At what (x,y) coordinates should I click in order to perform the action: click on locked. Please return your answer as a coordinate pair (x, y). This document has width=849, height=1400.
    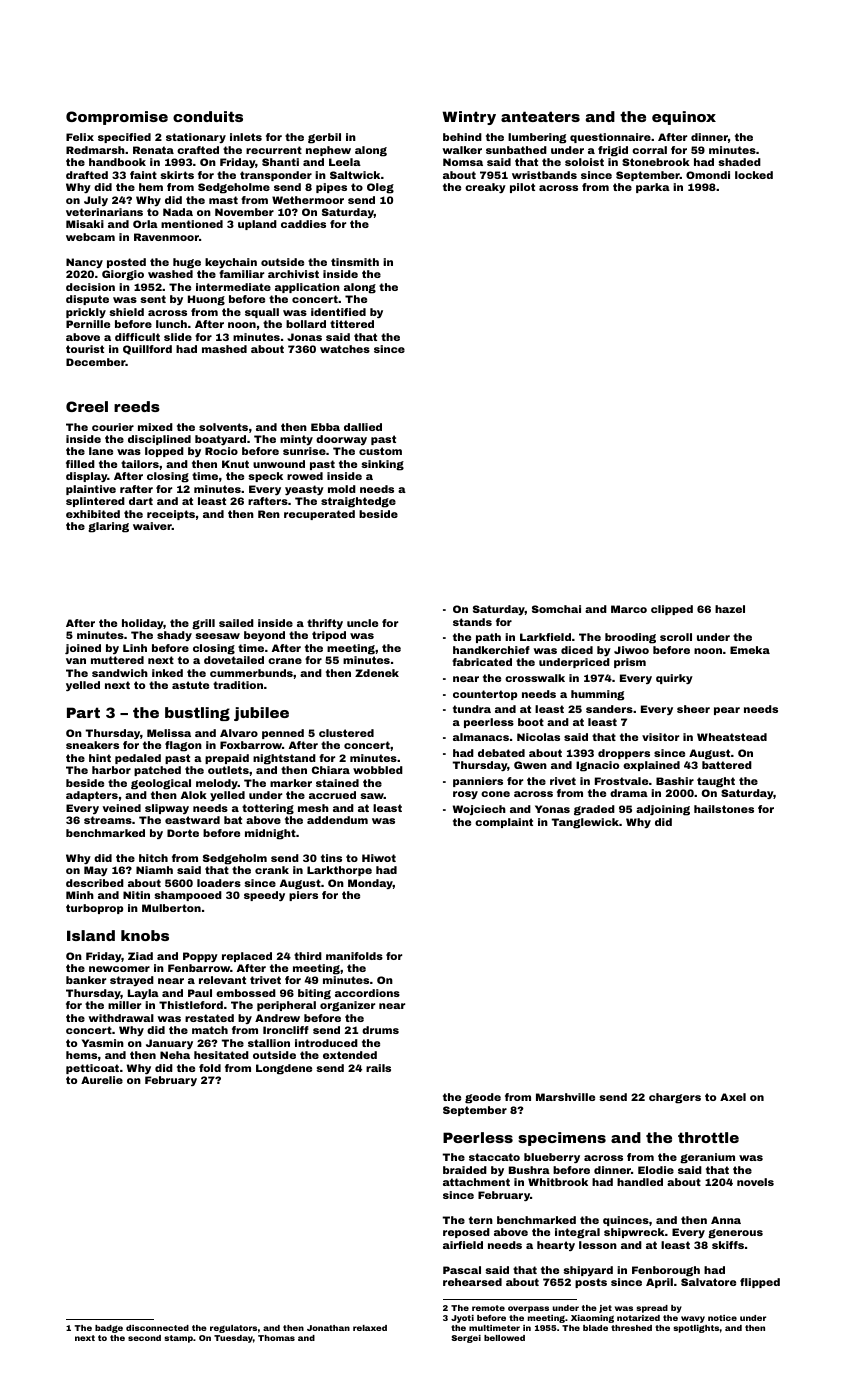
    Looking at the image, I should click on (754, 175).
